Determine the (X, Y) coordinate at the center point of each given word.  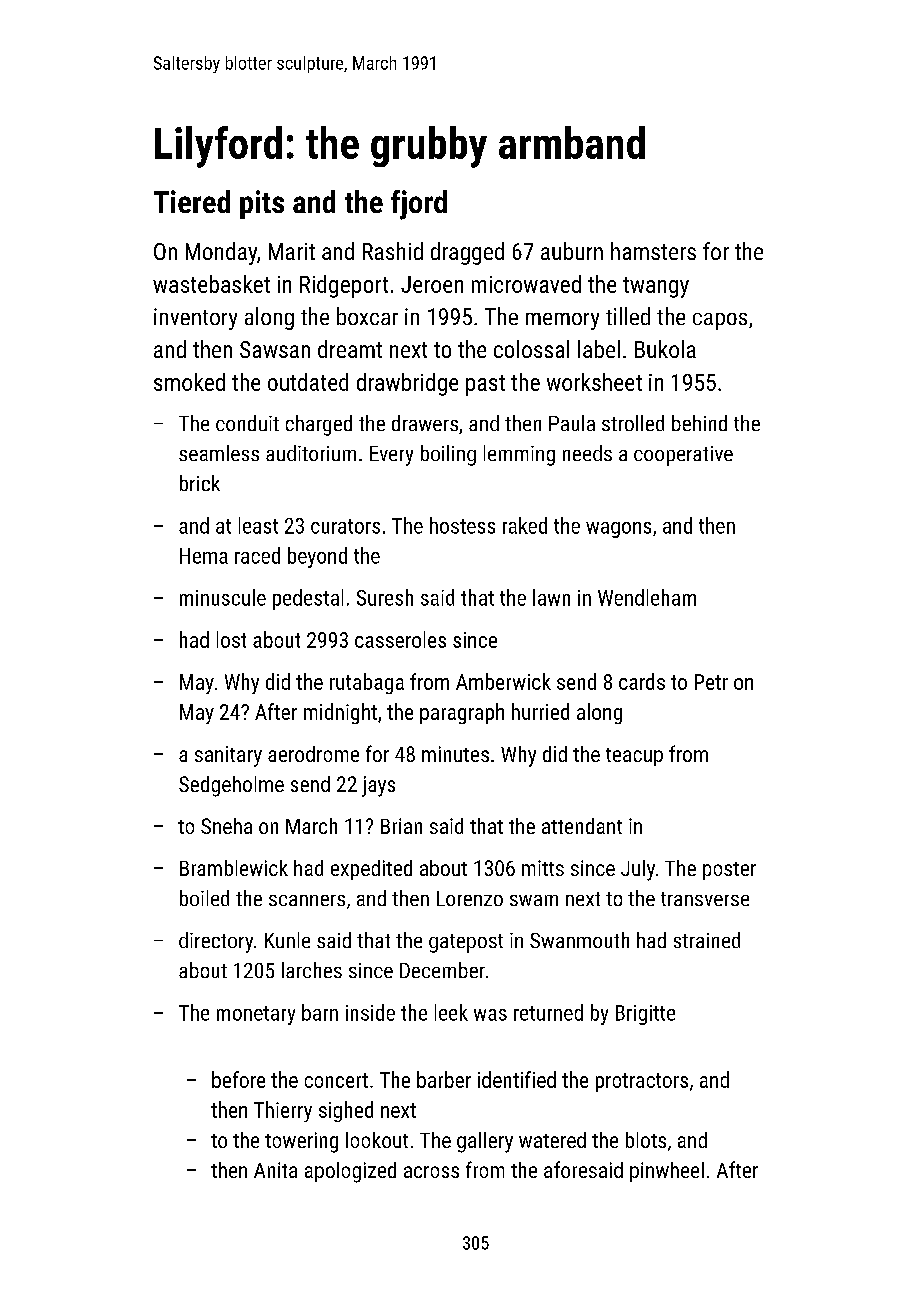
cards (642, 681)
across (431, 1172)
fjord (419, 205)
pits (262, 204)
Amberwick (503, 681)
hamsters (653, 251)
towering (301, 1142)
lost (231, 639)
